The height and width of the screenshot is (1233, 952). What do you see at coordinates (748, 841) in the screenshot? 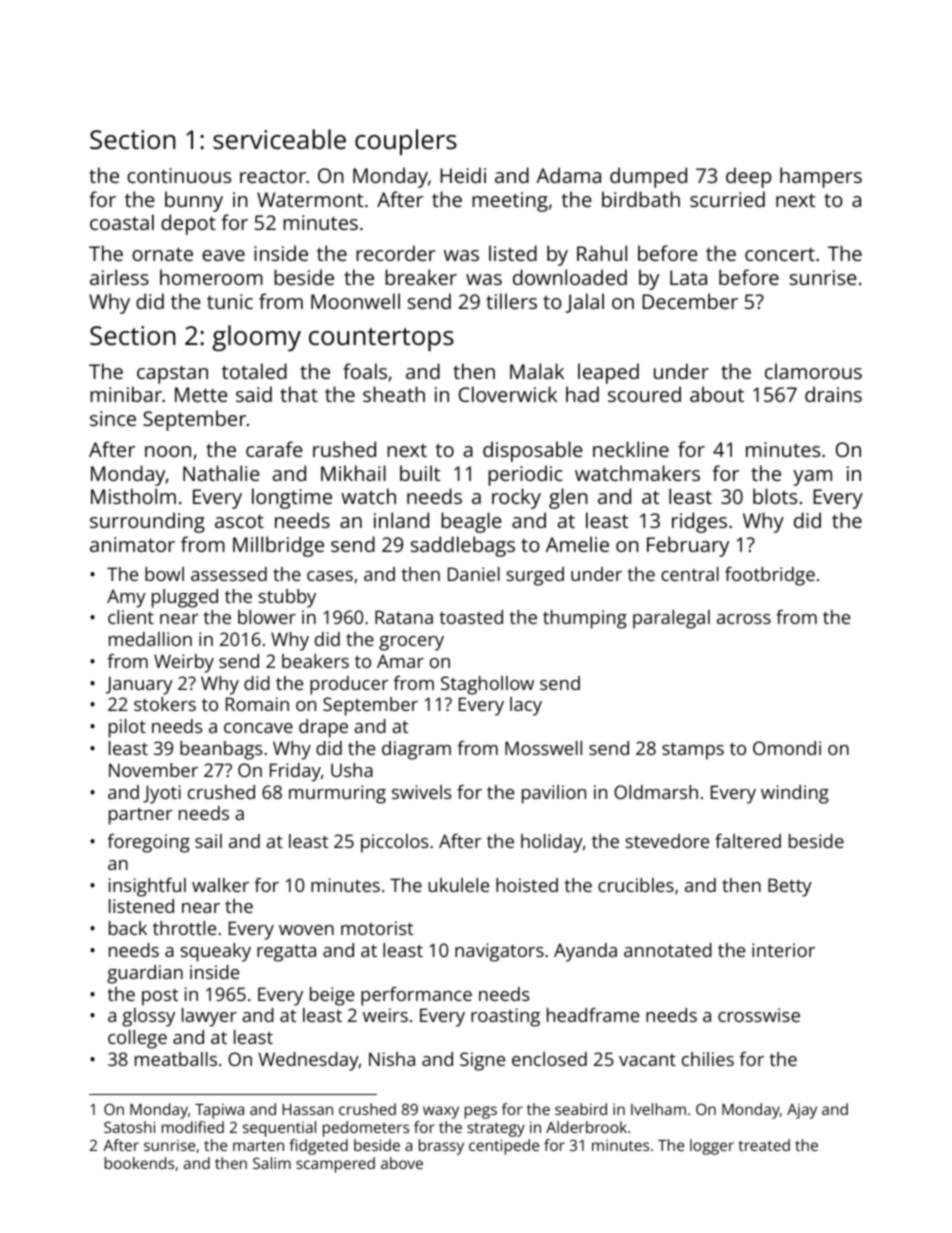
I see `faltered` at bounding box center [748, 841].
